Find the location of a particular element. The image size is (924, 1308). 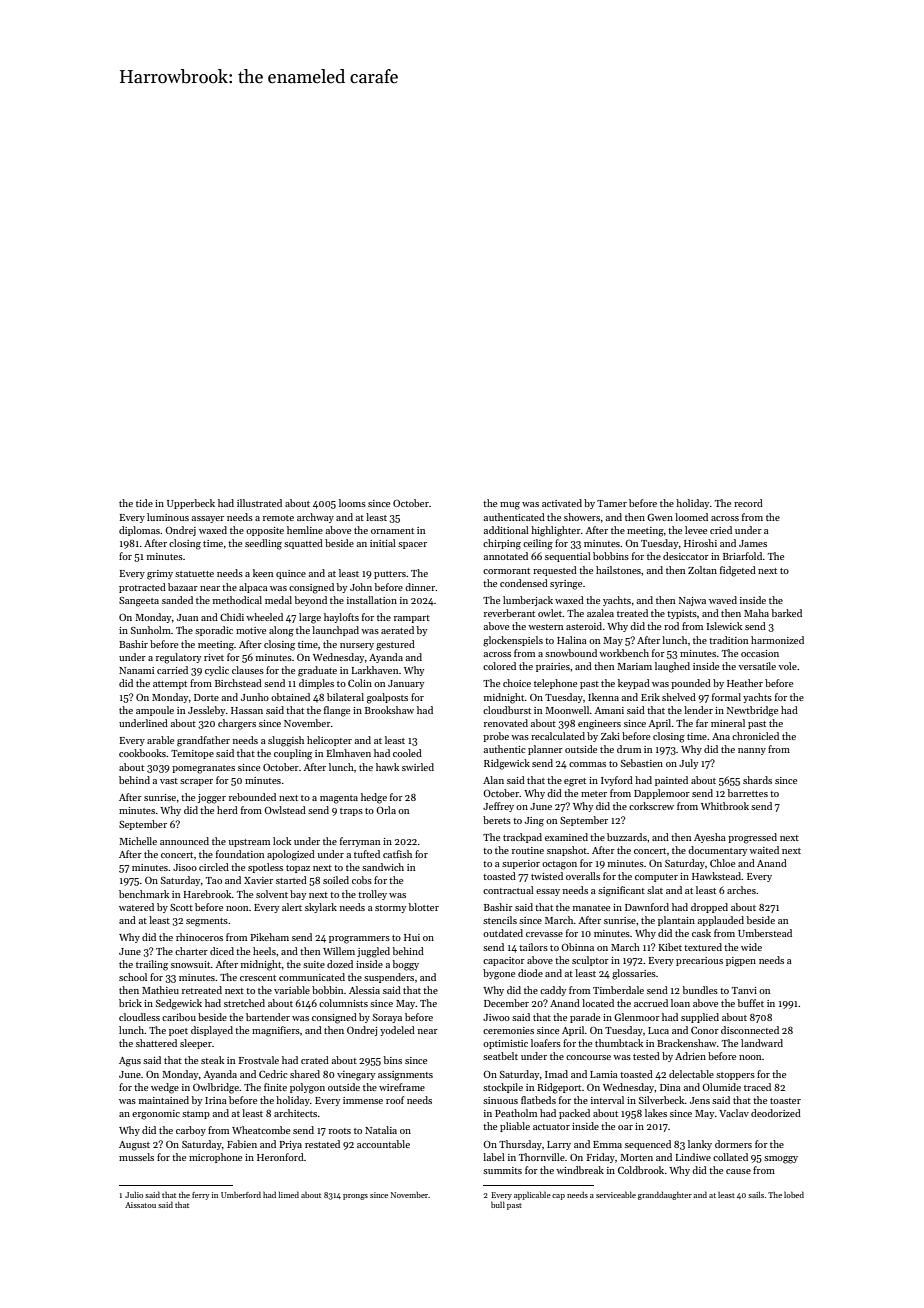

landward is located at coordinates (762, 1043).
